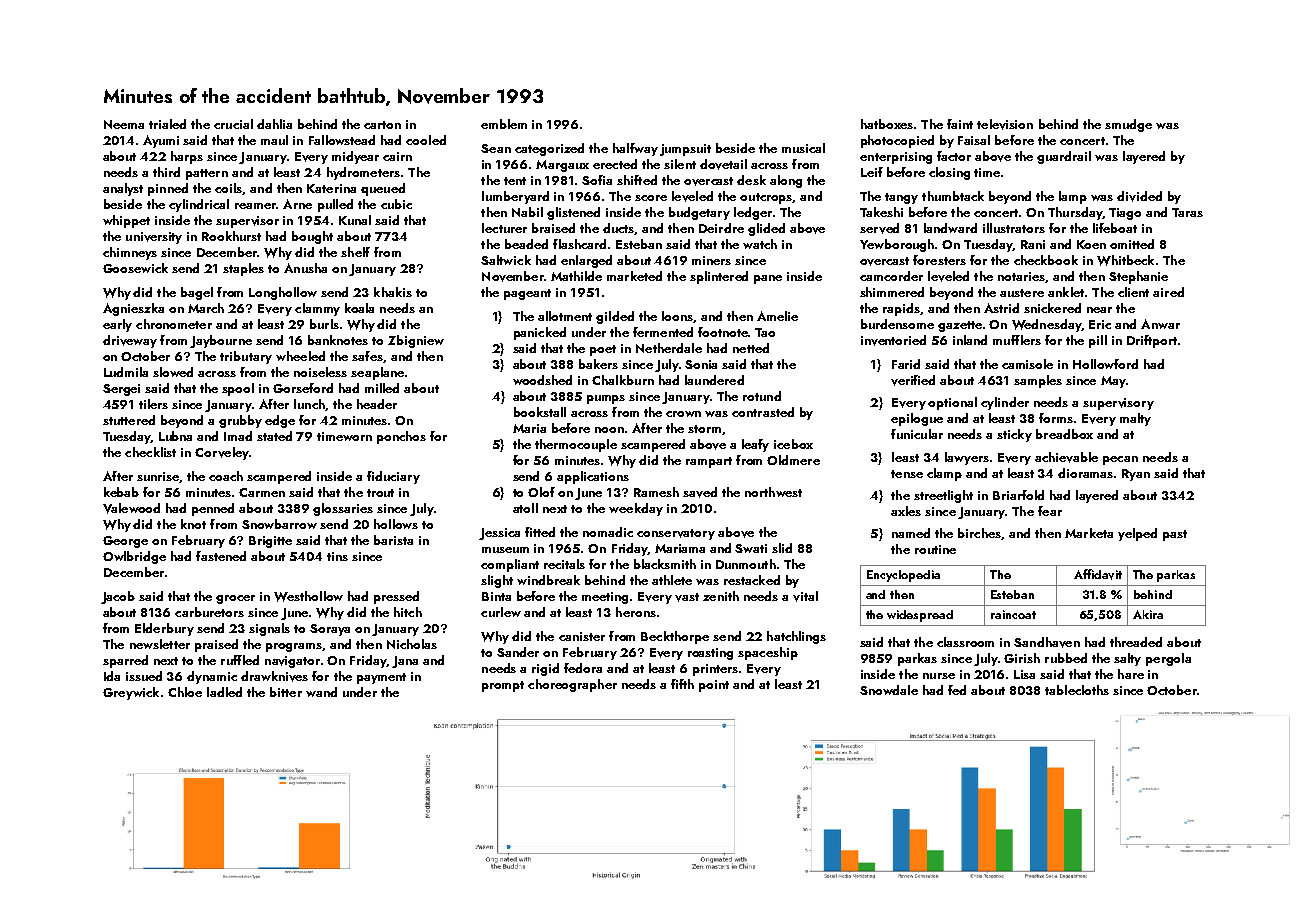  What do you see at coordinates (765, 332) in the image?
I see `Tao` at bounding box center [765, 332].
